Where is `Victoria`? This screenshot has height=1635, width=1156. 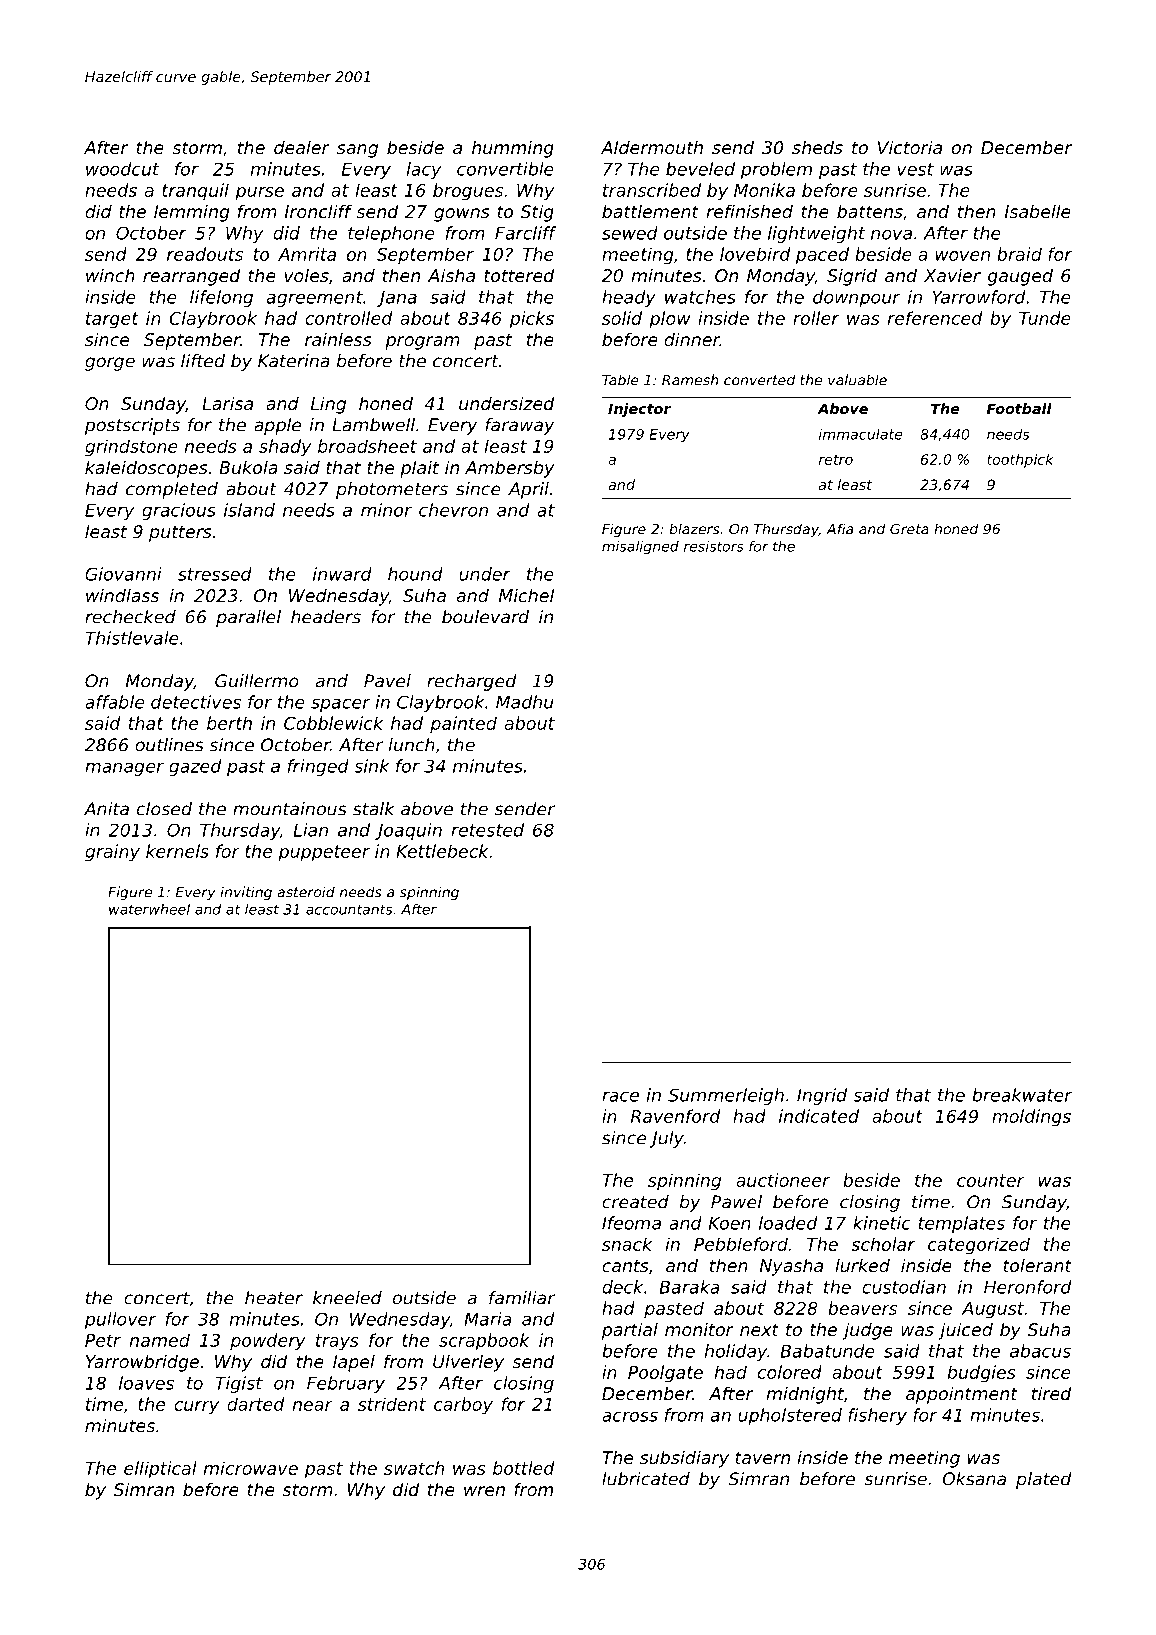 Victoria is located at coordinates (910, 147).
